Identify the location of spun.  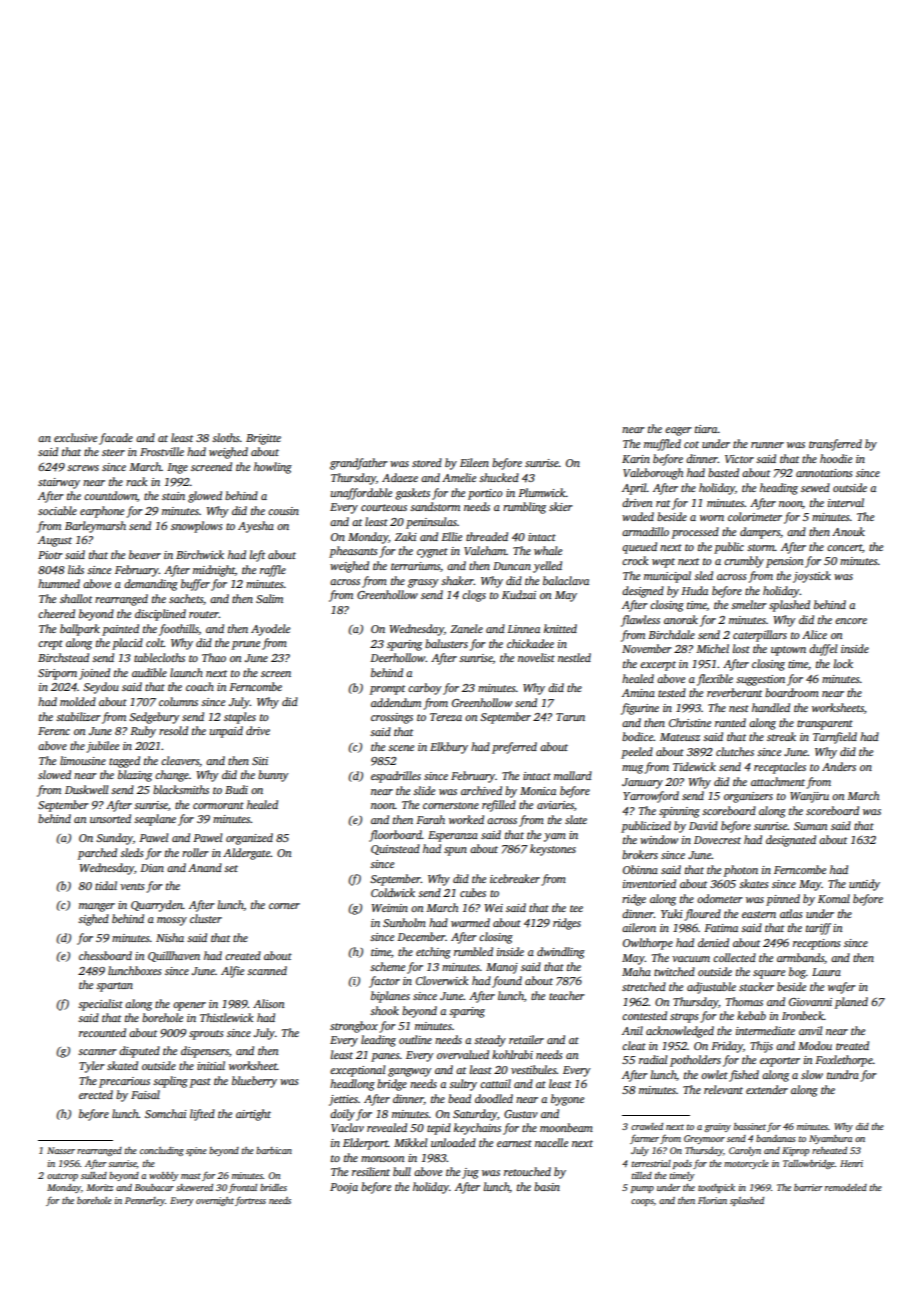
(455, 851).
